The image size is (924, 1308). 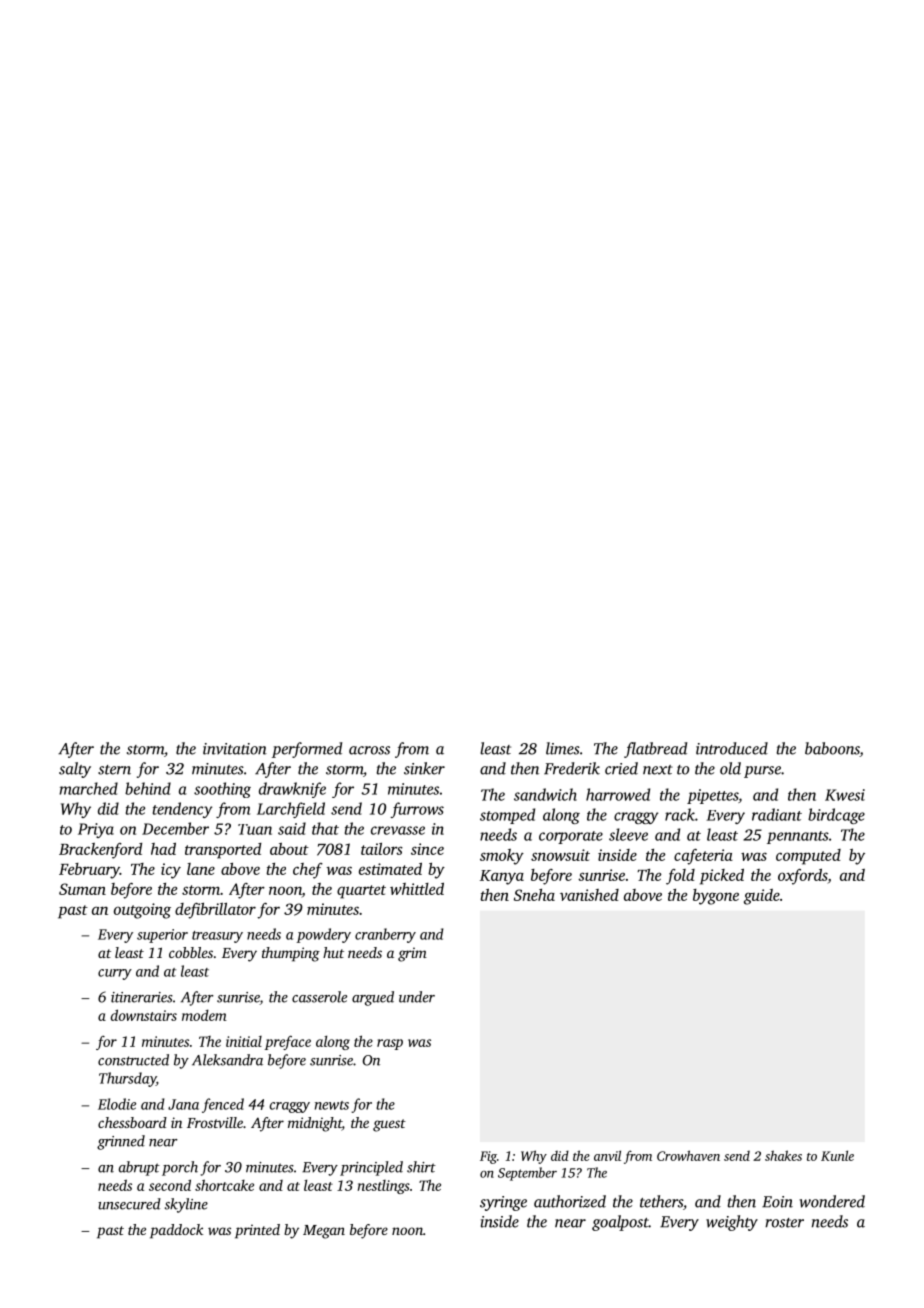 What do you see at coordinates (732, 1223) in the screenshot?
I see `weighty` at bounding box center [732, 1223].
